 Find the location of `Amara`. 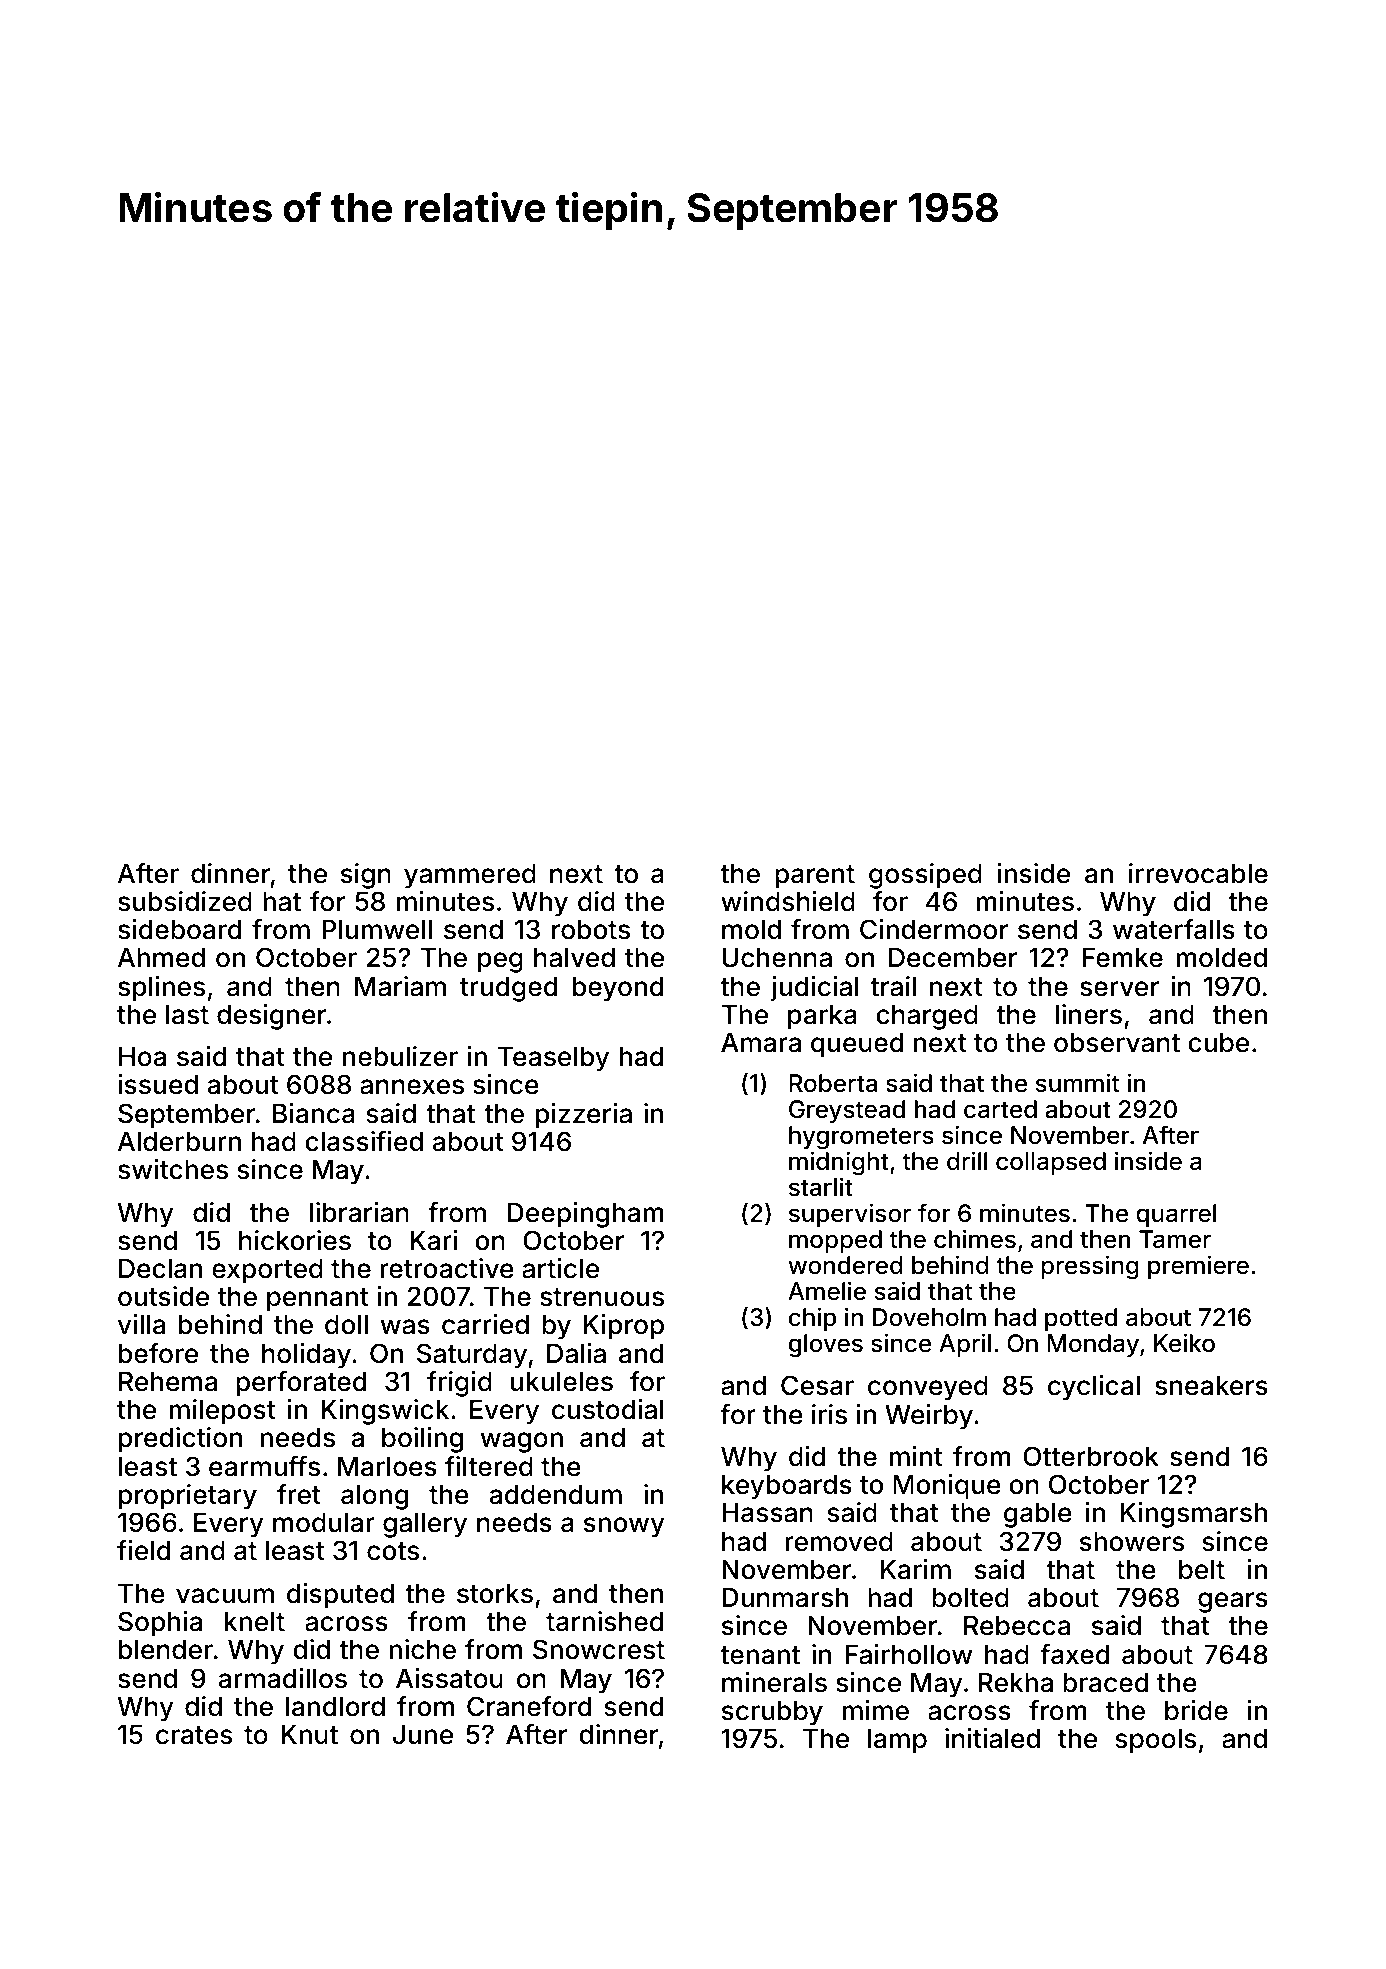

Amara is located at coordinates (761, 1043).
